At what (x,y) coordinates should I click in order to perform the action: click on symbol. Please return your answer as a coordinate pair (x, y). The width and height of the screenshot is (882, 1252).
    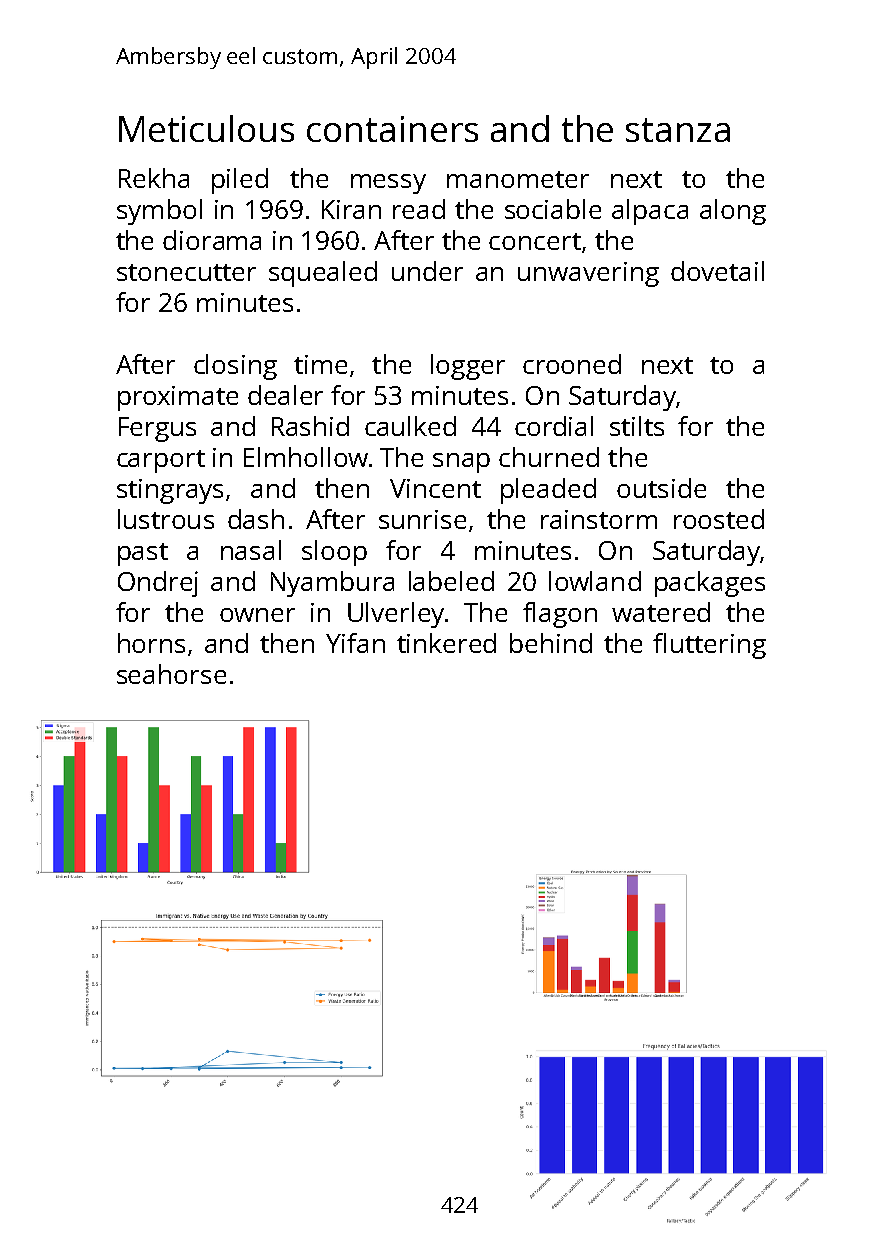
    Looking at the image, I should click on (159, 212).
